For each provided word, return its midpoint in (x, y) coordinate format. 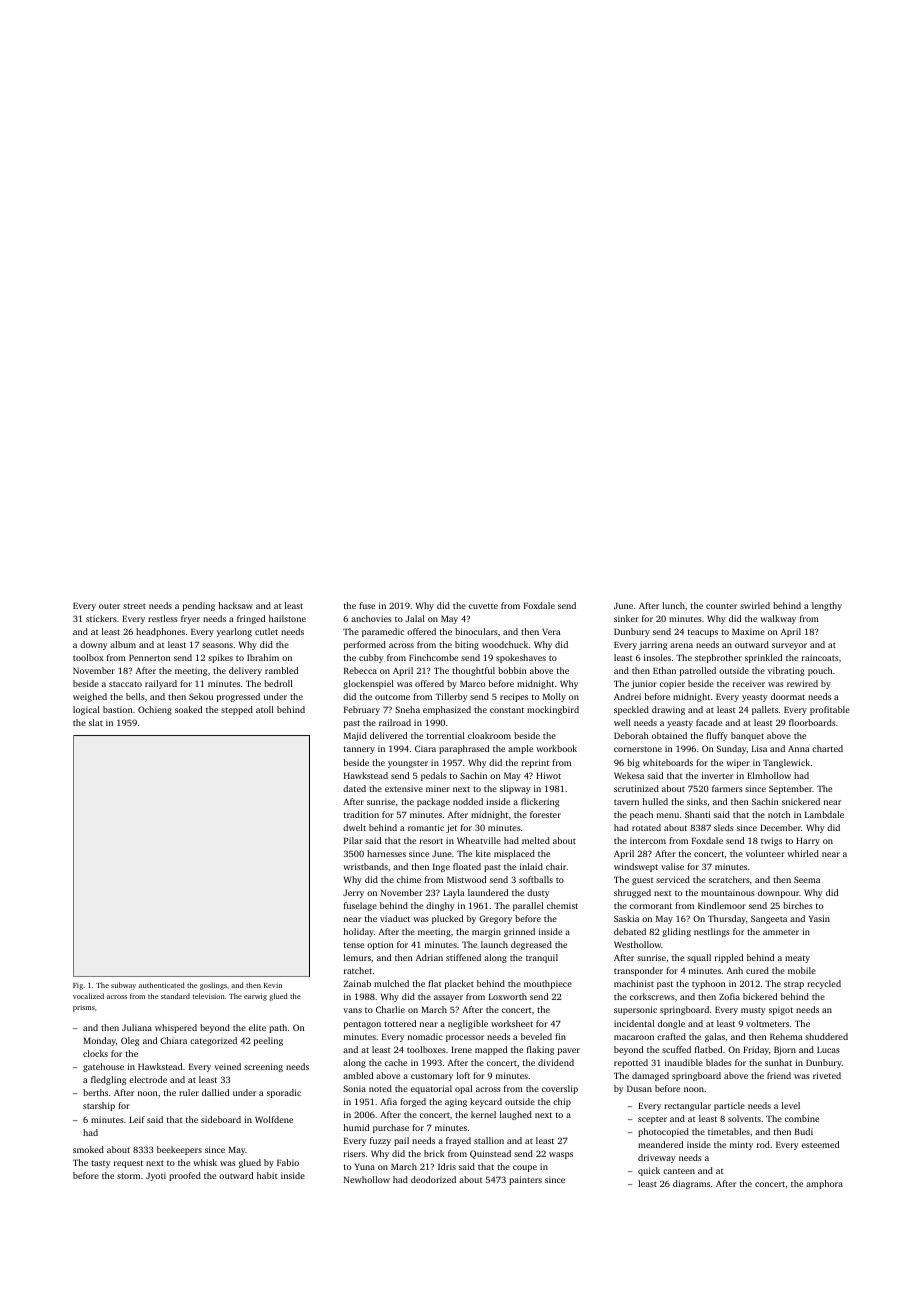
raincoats (820, 657)
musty (753, 1011)
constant (507, 710)
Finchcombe (433, 657)
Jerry (353, 893)
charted (827, 748)
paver (569, 1051)
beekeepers (179, 1150)
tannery (359, 750)
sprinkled (763, 658)
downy (93, 645)
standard (175, 996)
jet (451, 828)
